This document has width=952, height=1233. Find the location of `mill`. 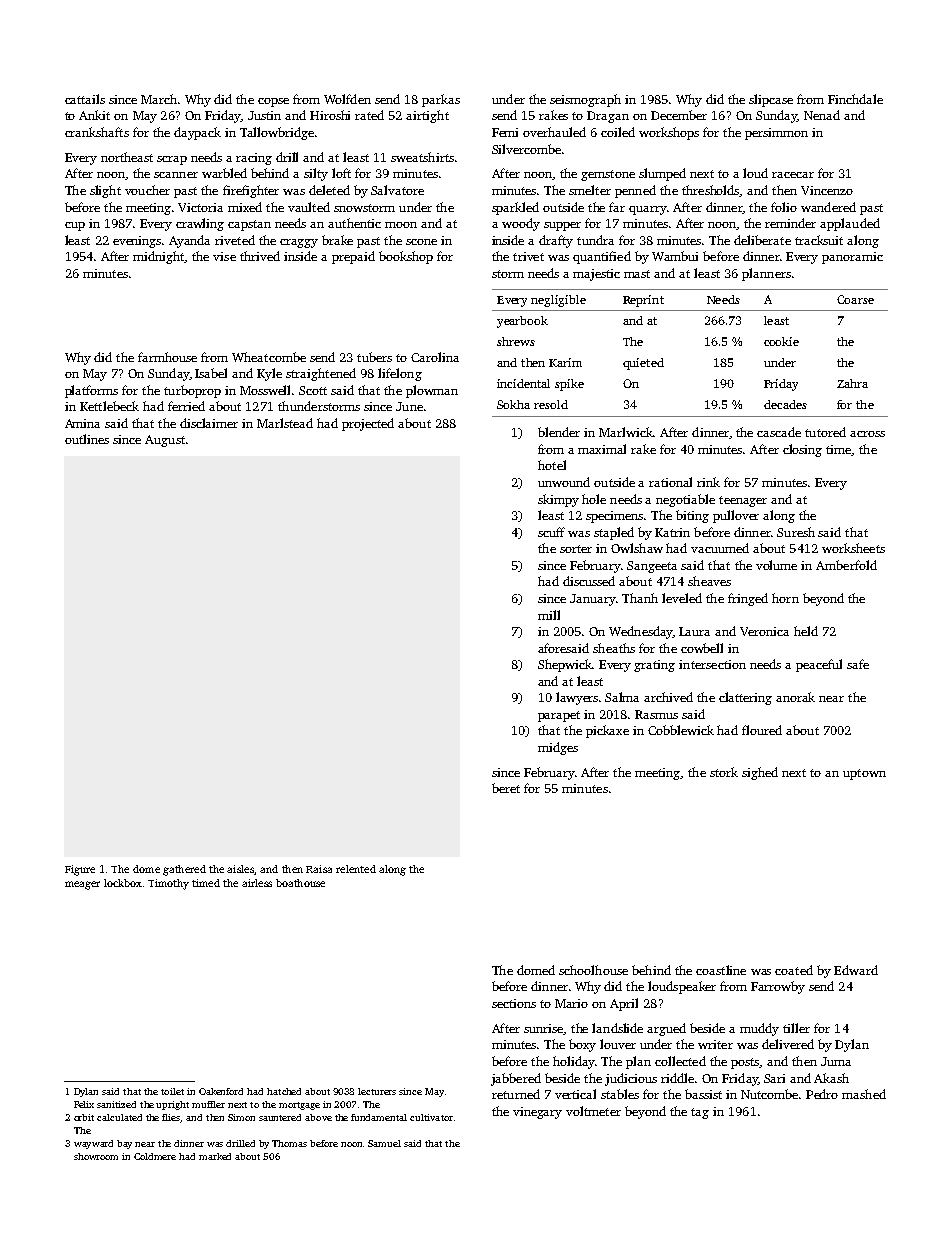

mill is located at coordinates (549, 615).
